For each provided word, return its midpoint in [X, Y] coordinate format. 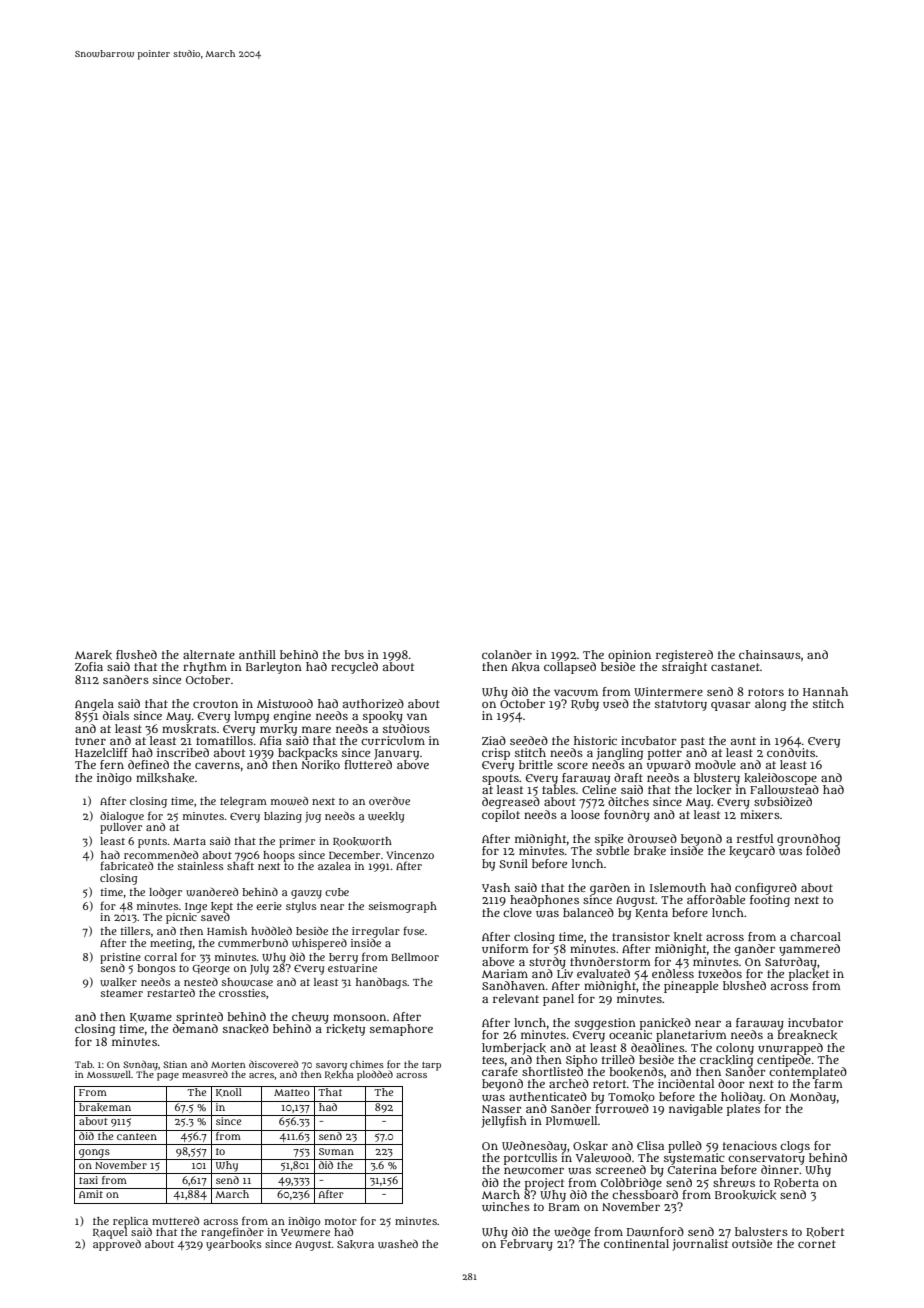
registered [684, 656]
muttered [175, 1221]
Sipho [581, 1061]
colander [507, 654]
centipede [784, 1061]
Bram [564, 1207]
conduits [791, 752]
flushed [136, 654]
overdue [389, 801]
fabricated [126, 865]
